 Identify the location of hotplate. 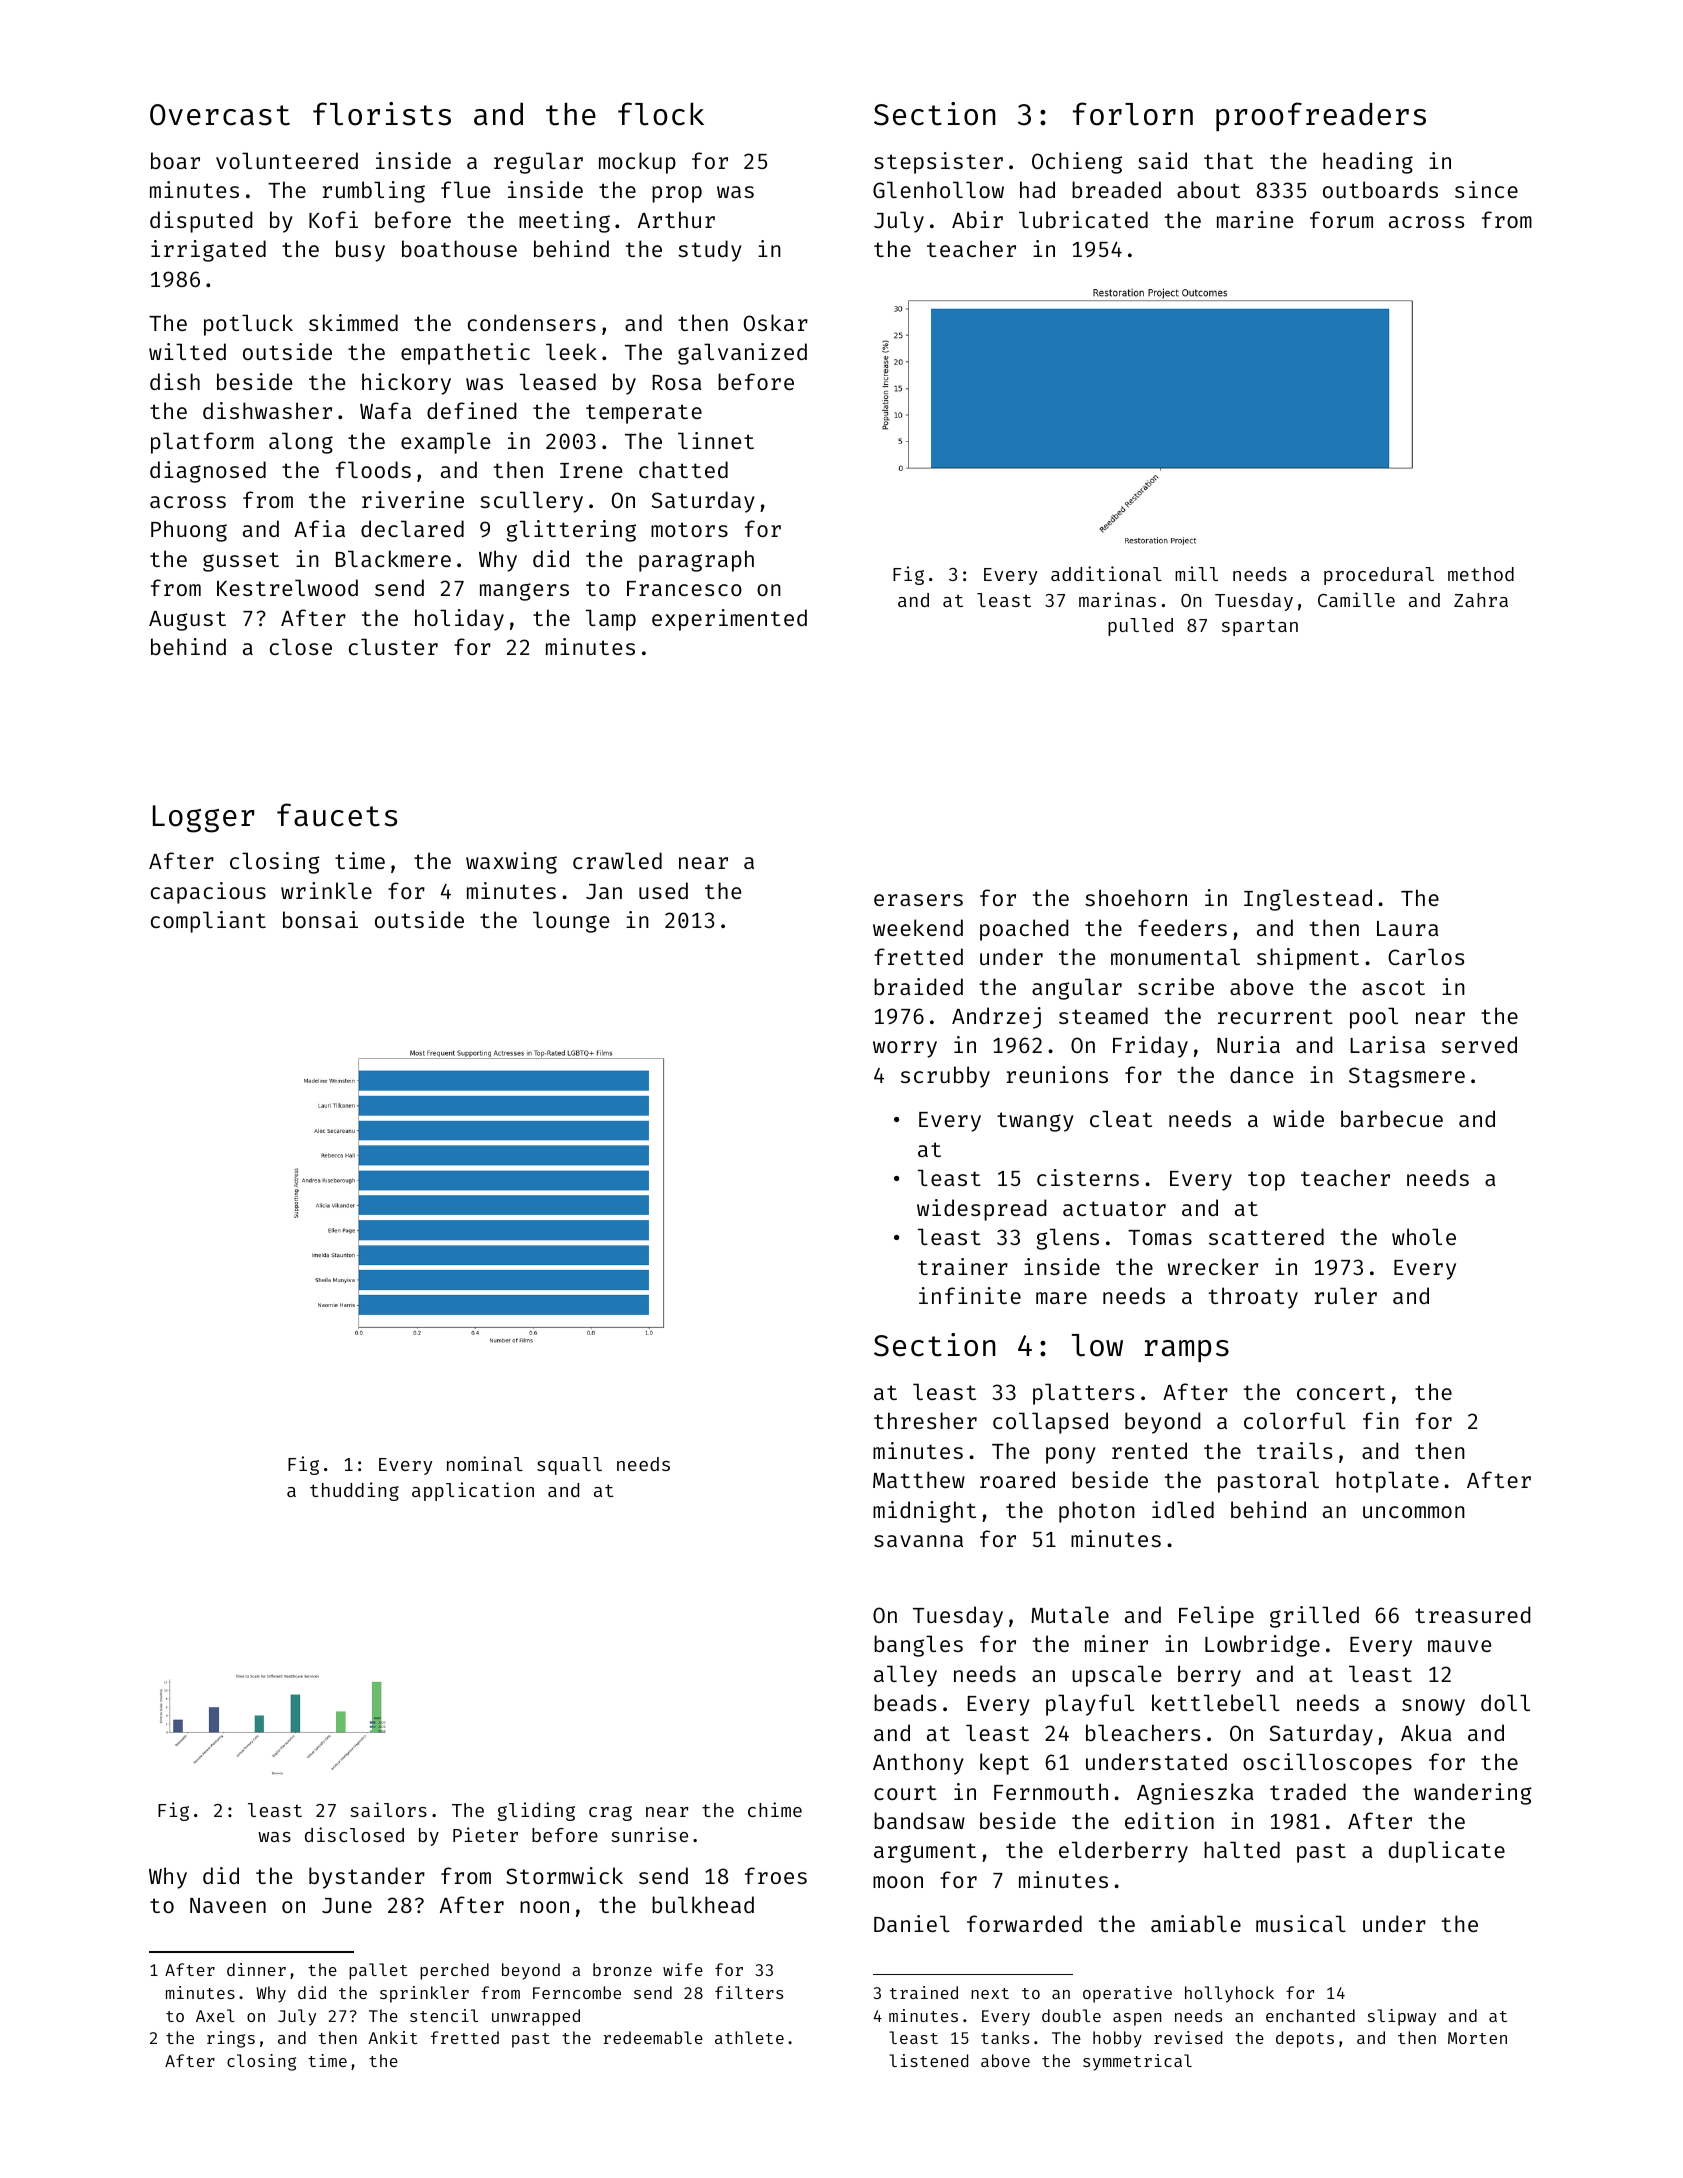
(1387, 1482).
